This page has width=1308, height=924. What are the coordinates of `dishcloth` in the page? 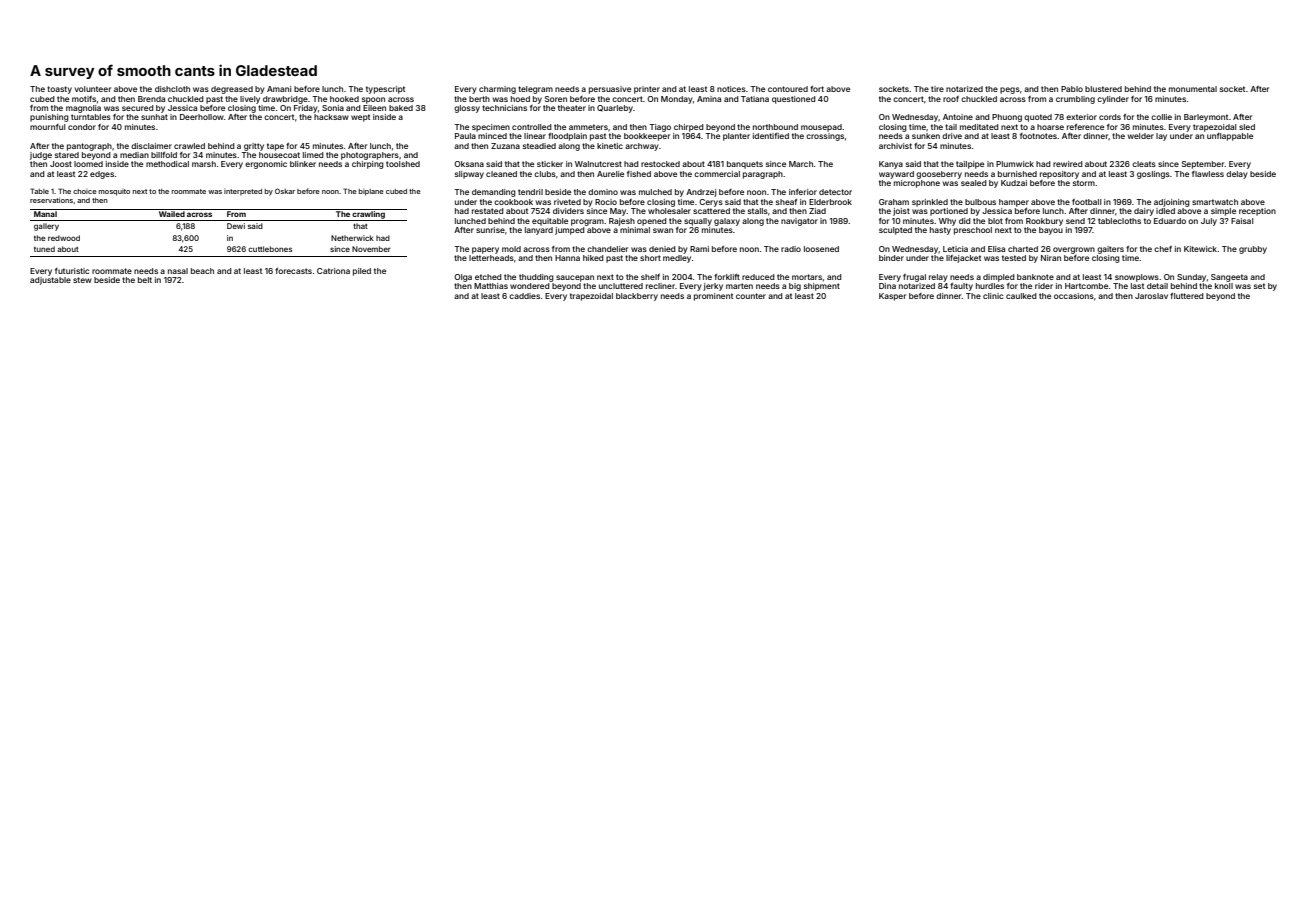 It's located at (172, 89).
